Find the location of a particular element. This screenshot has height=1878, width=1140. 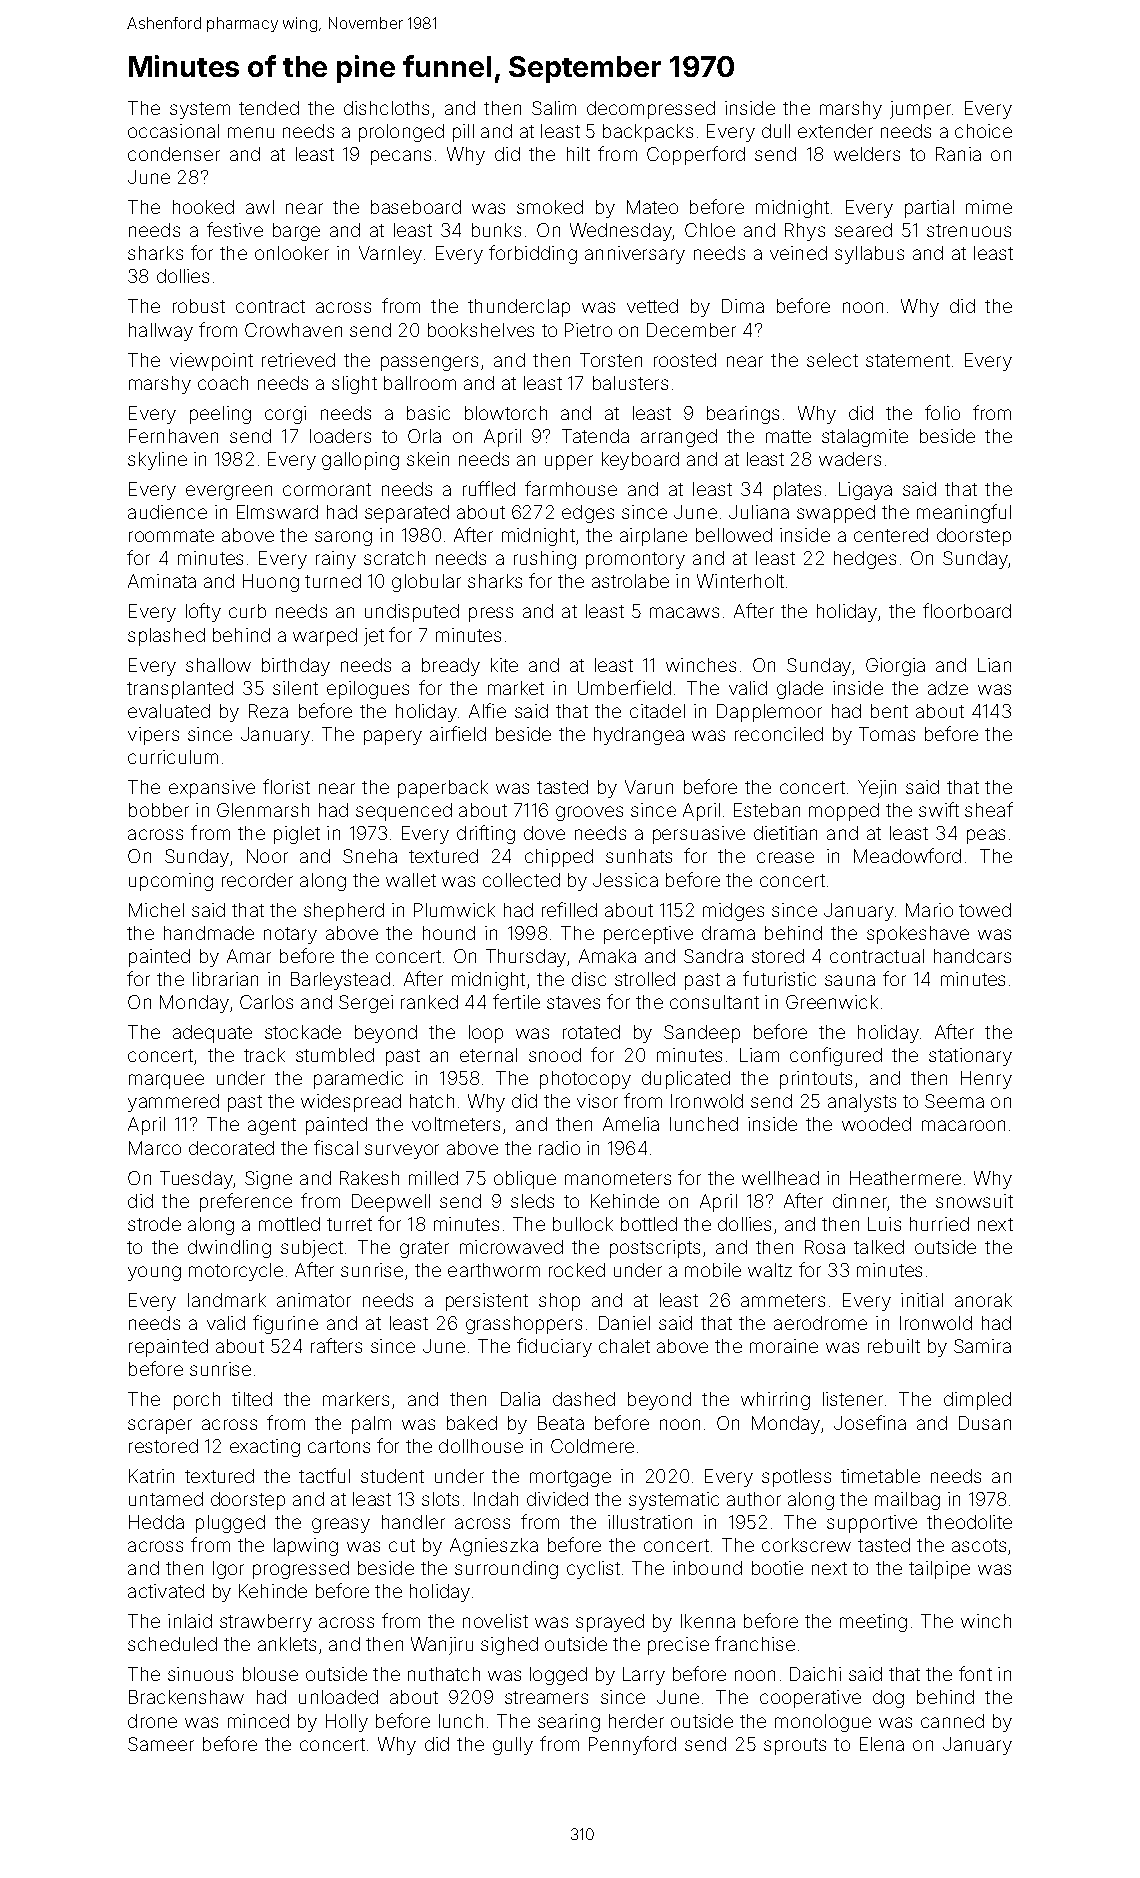

earthworm is located at coordinates (494, 1270).
